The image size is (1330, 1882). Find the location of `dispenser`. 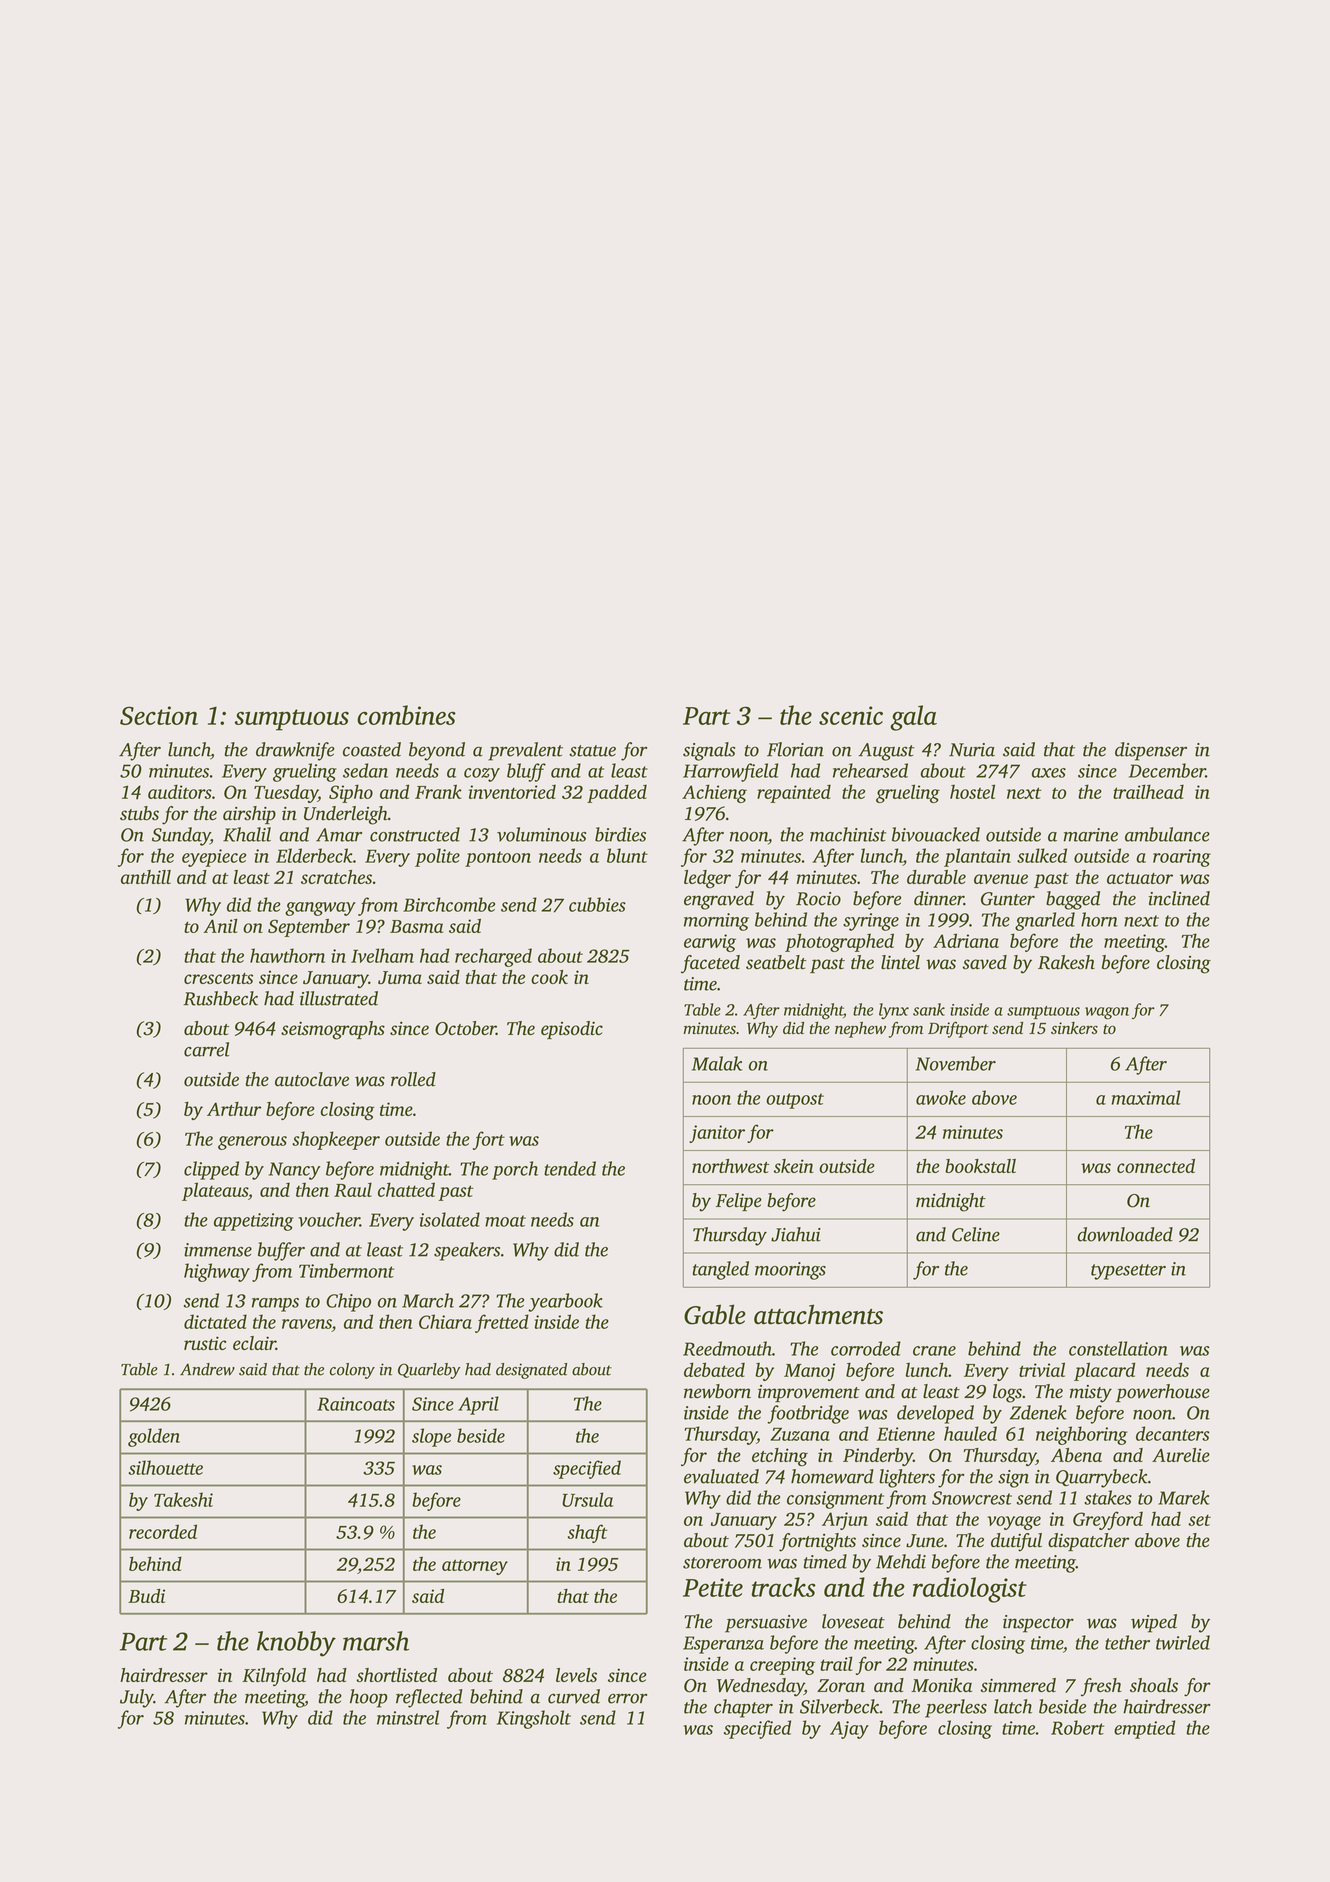

dispenser is located at coordinates (1151, 751).
